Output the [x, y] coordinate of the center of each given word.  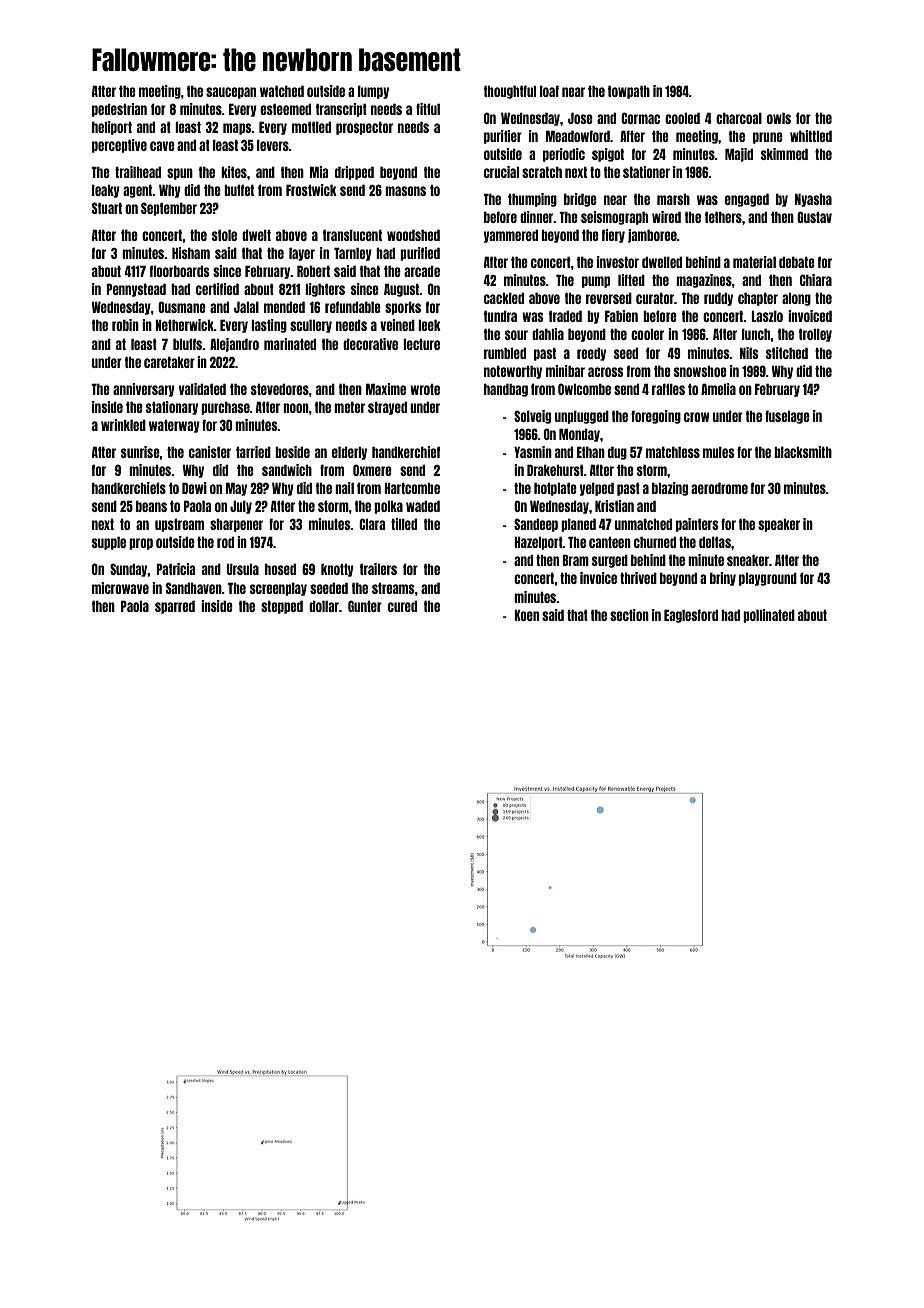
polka [388, 507]
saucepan [231, 93]
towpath [629, 92]
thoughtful [510, 92]
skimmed [784, 154]
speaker [779, 525]
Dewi [194, 488]
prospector [364, 128]
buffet [239, 190]
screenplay [278, 589]
